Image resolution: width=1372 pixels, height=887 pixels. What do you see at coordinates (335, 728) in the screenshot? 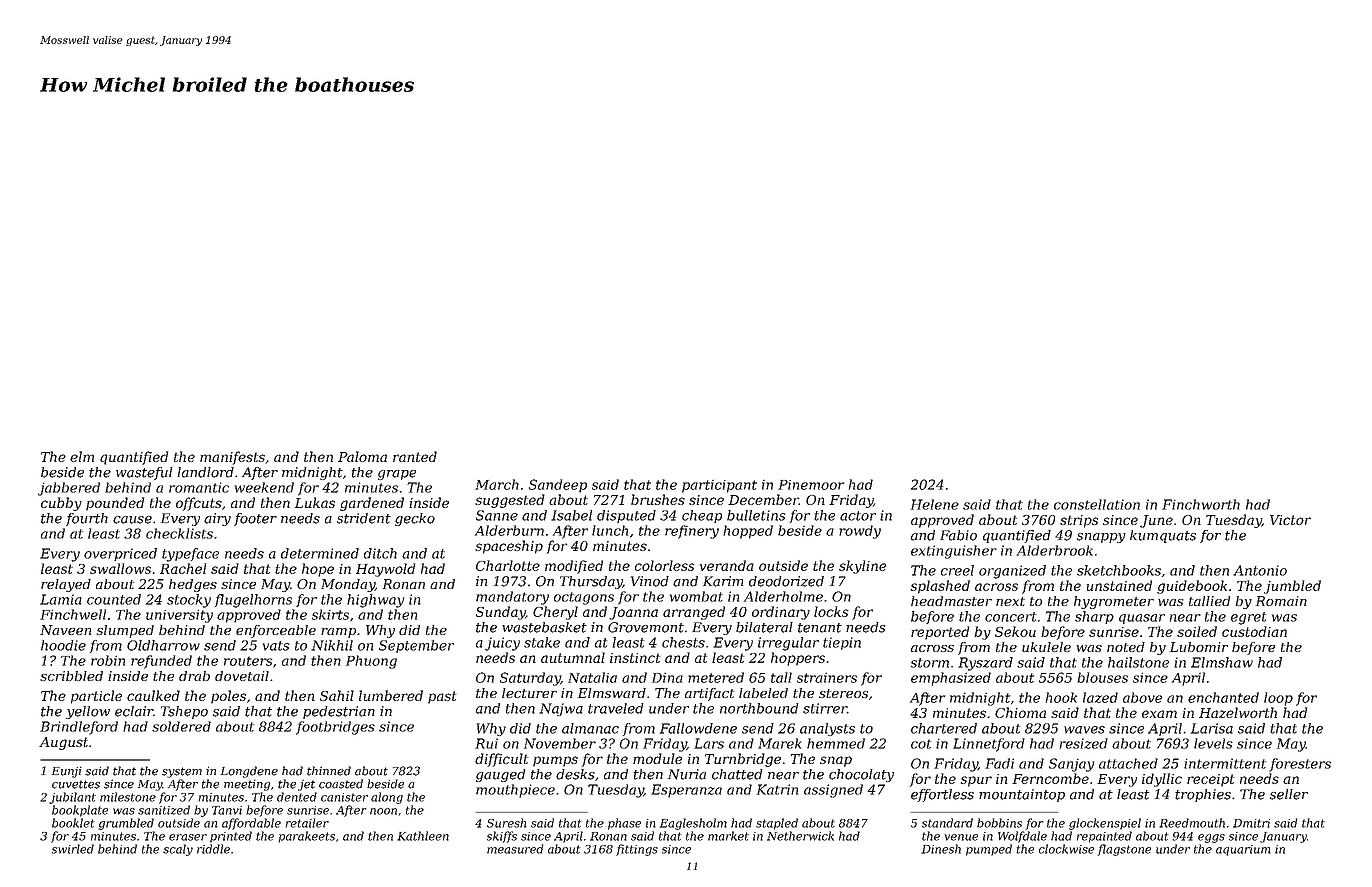
I see `footbridges` at bounding box center [335, 728].
